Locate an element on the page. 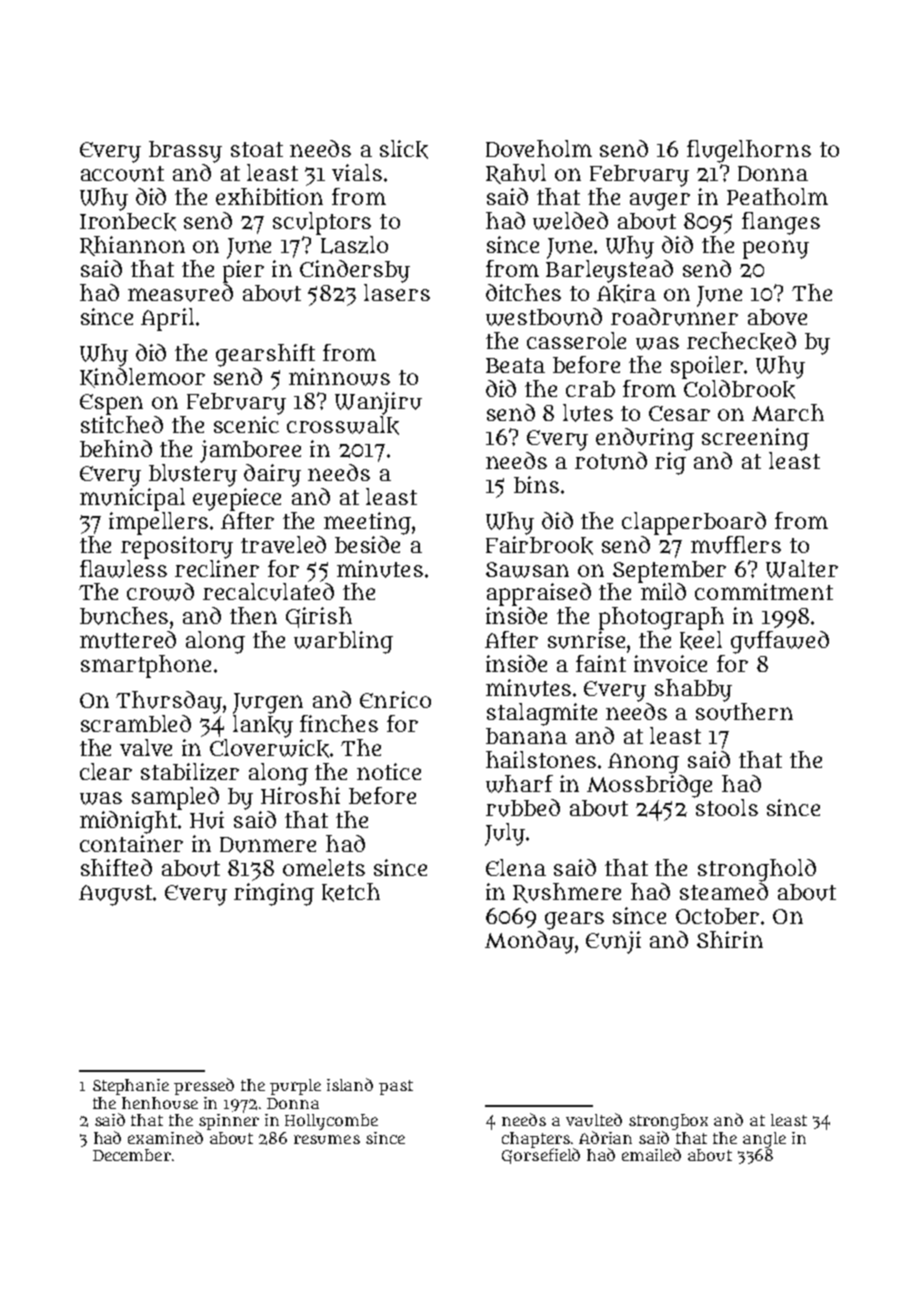 This page has height=1311, width=924. mufflers is located at coordinates (736, 545).
